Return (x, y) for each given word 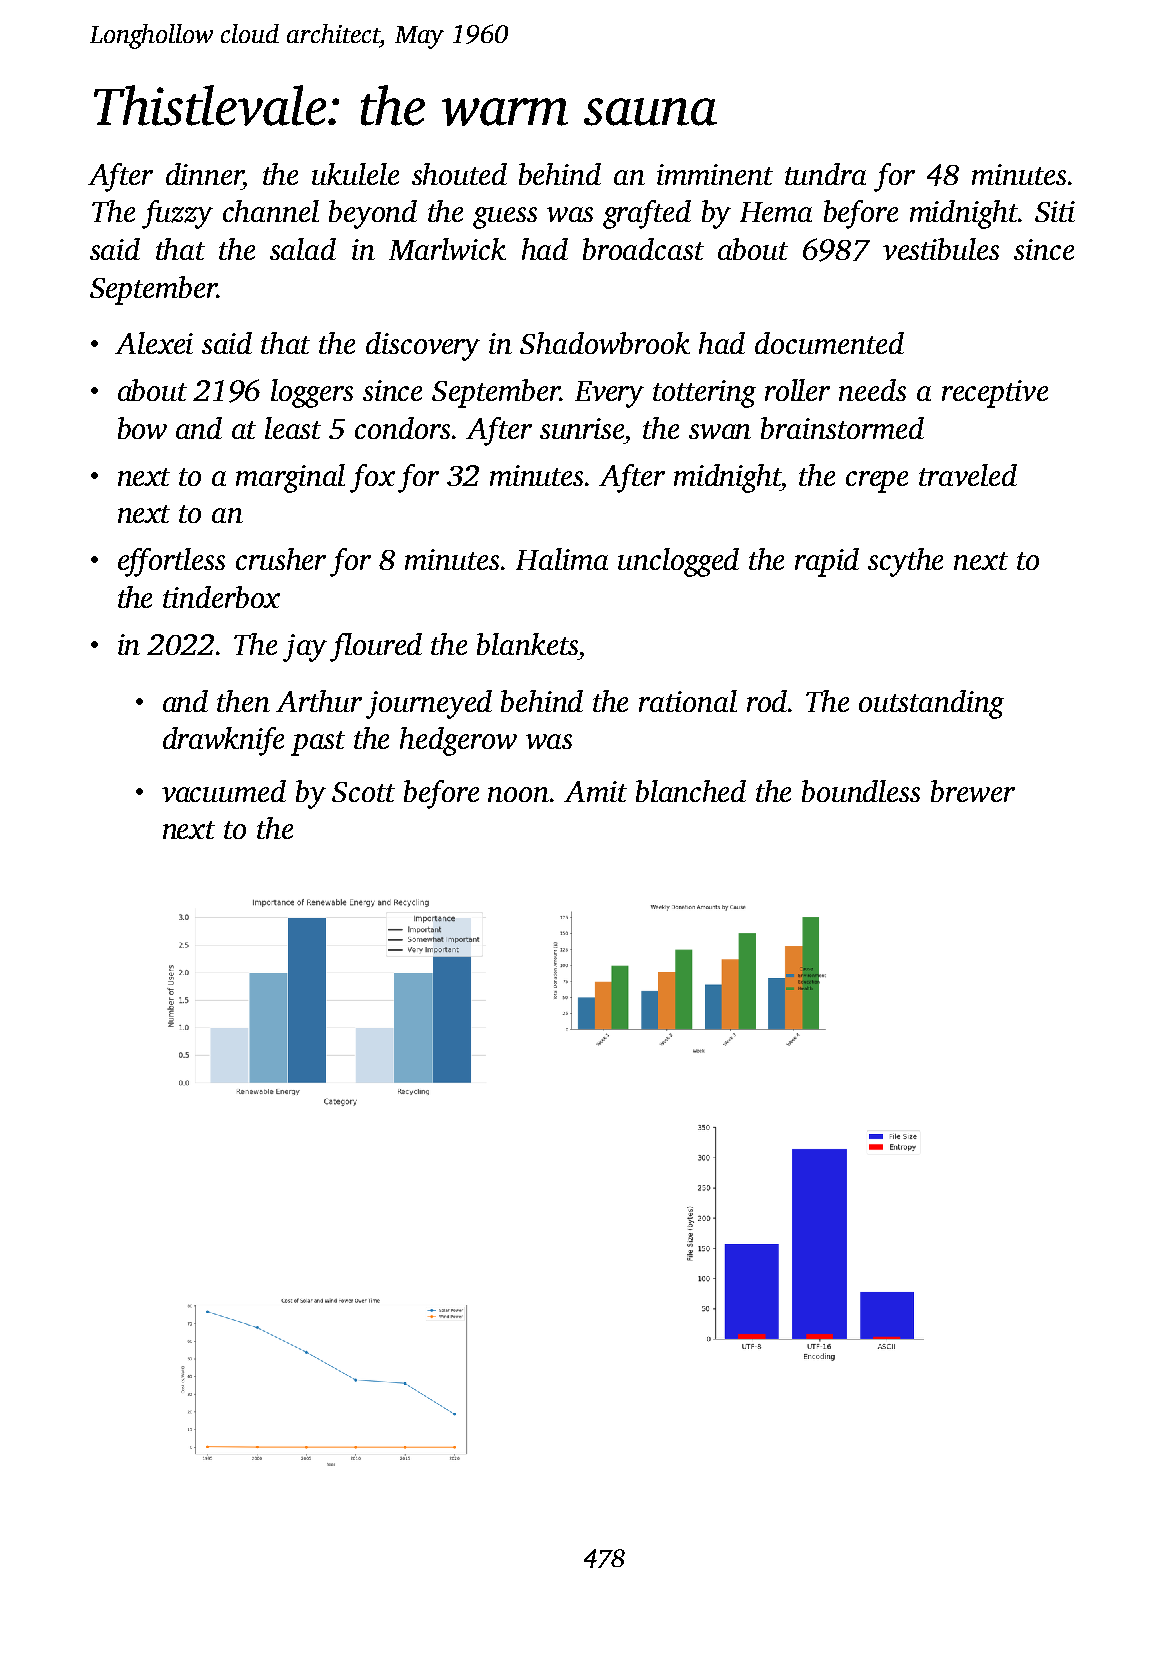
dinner (204, 174)
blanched (691, 791)
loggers (312, 393)
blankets (527, 644)
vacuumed (224, 791)
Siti (1055, 211)
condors (402, 428)
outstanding (931, 704)
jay (305, 648)
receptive (995, 394)
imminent (715, 174)
